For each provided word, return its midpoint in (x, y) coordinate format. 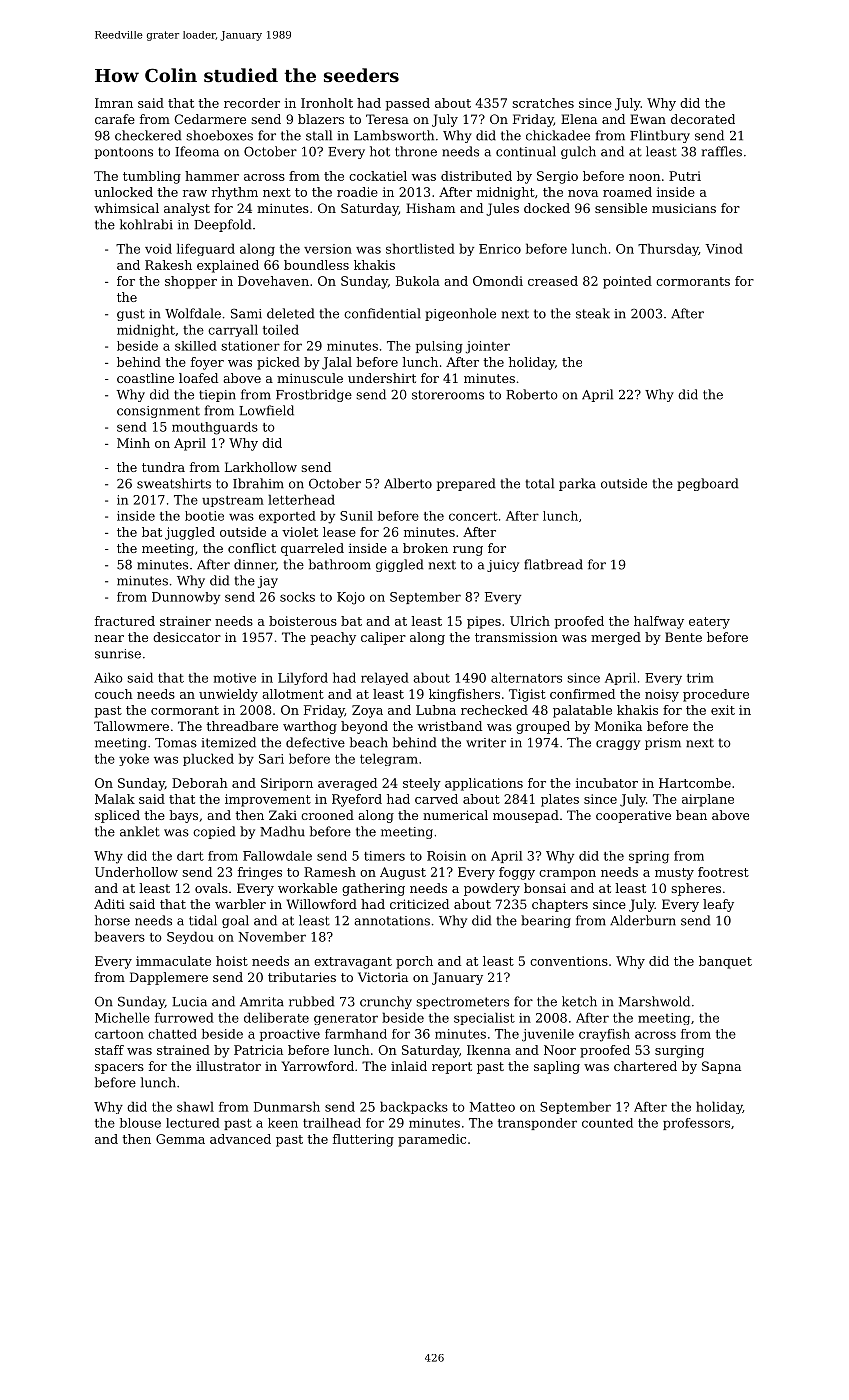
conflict (252, 548)
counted (607, 1123)
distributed (476, 176)
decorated (703, 119)
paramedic (432, 1140)
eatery (709, 623)
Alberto (408, 483)
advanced (240, 1139)
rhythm (235, 193)
